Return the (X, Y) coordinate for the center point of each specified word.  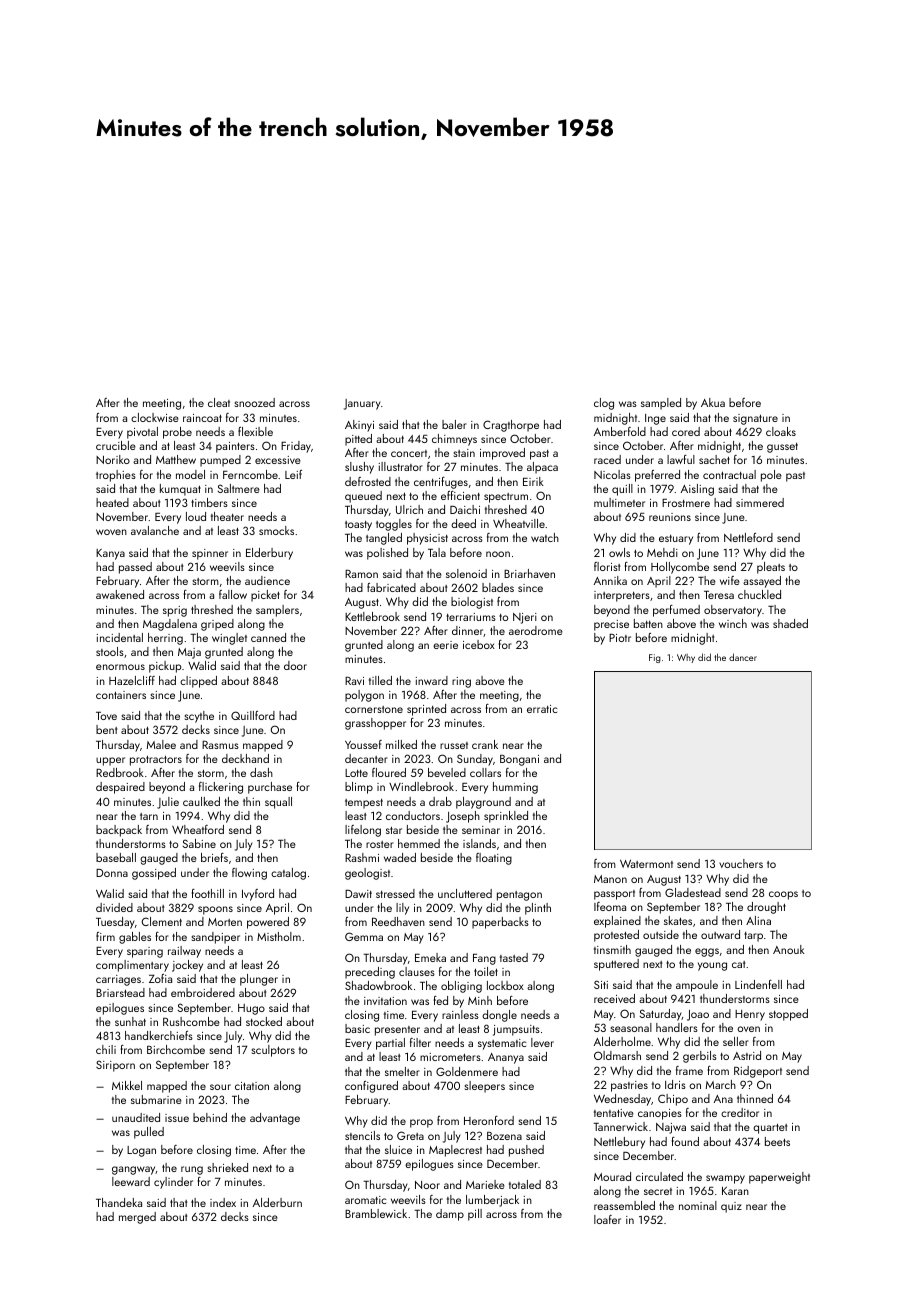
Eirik (533, 481)
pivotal (142, 433)
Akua (713, 402)
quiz (731, 1207)
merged (137, 1218)
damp (450, 1215)
